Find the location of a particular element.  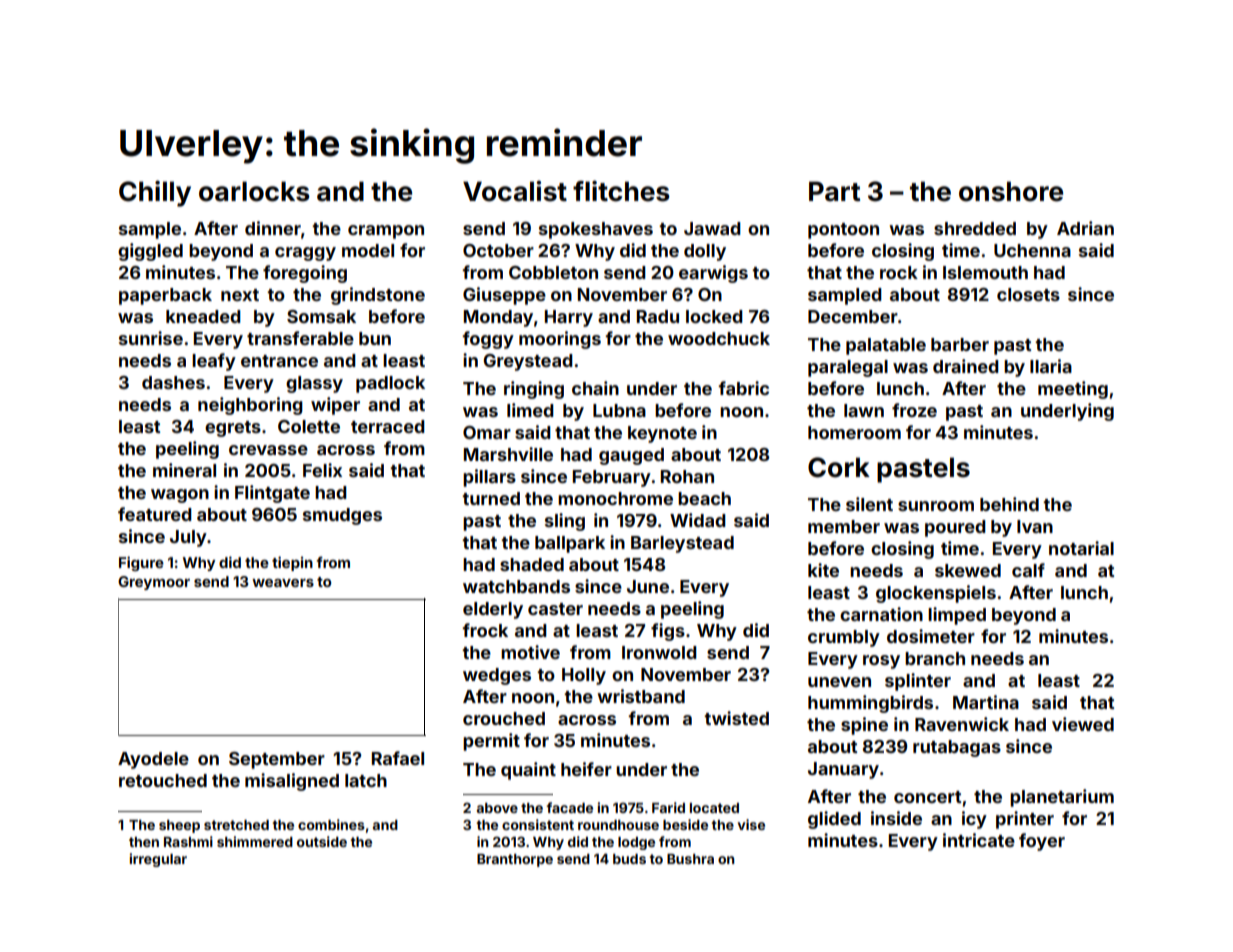

uneven is located at coordinates (839, 682).
